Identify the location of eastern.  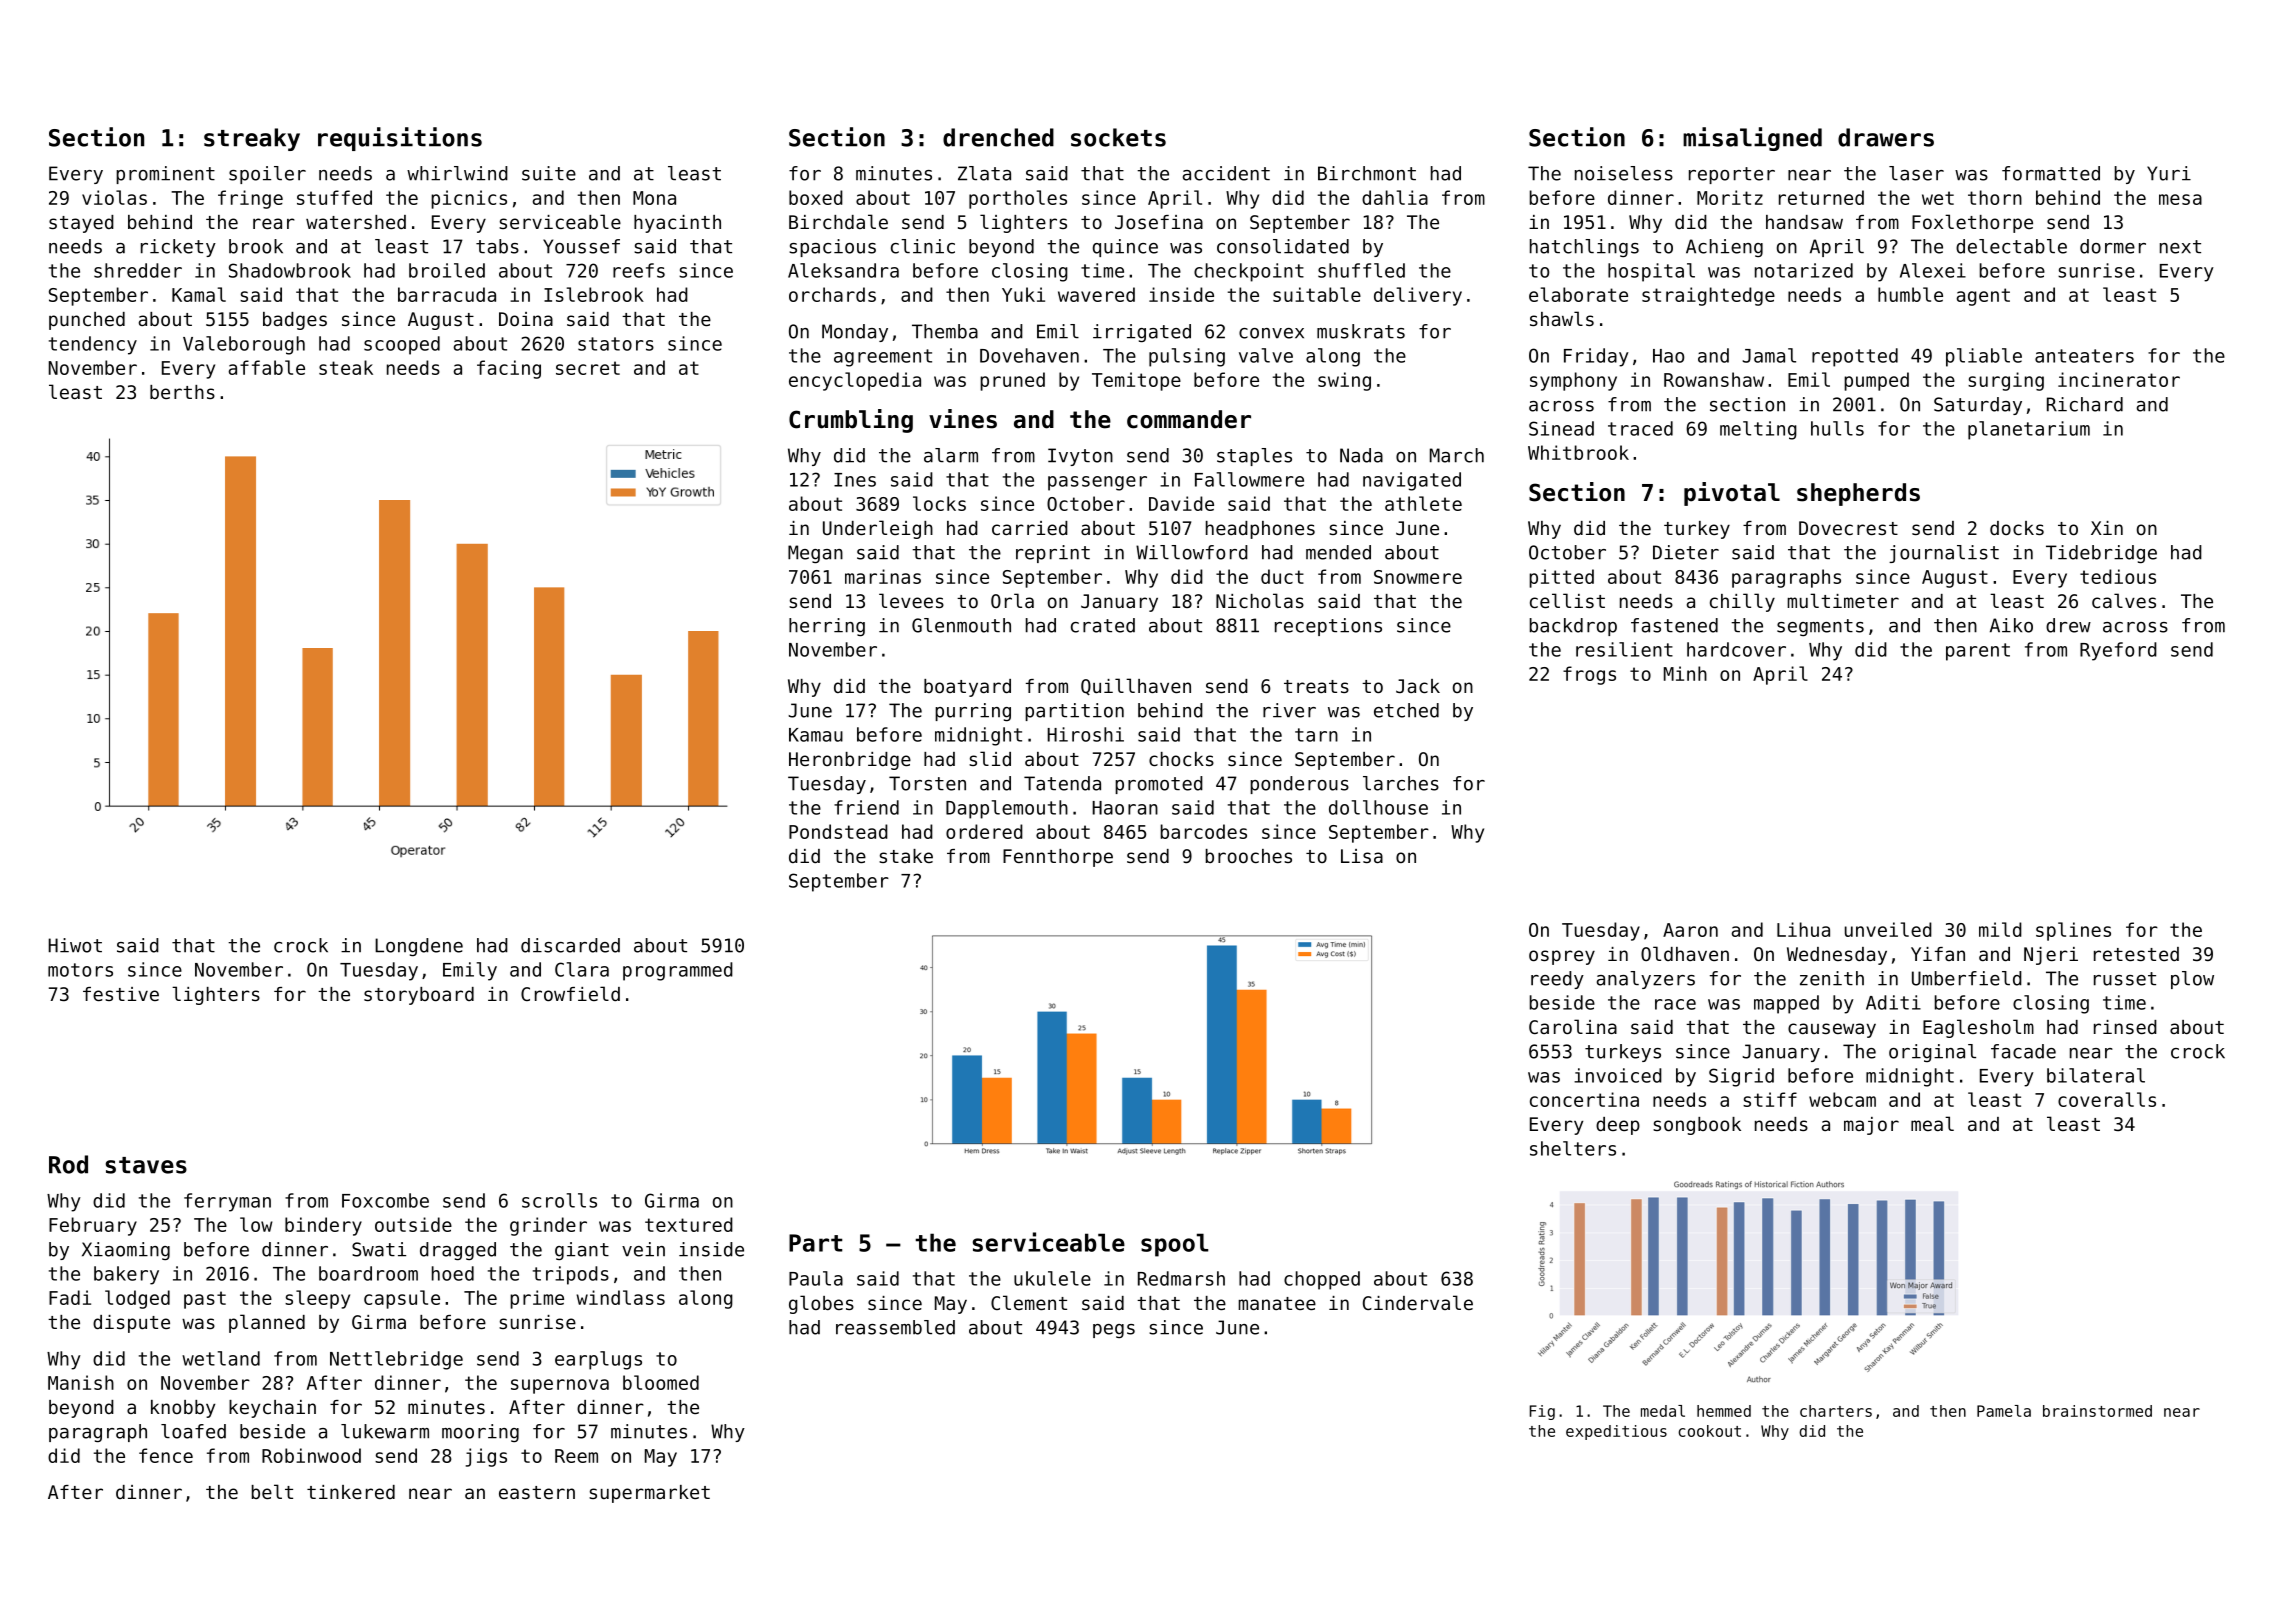
(537, 1492).
